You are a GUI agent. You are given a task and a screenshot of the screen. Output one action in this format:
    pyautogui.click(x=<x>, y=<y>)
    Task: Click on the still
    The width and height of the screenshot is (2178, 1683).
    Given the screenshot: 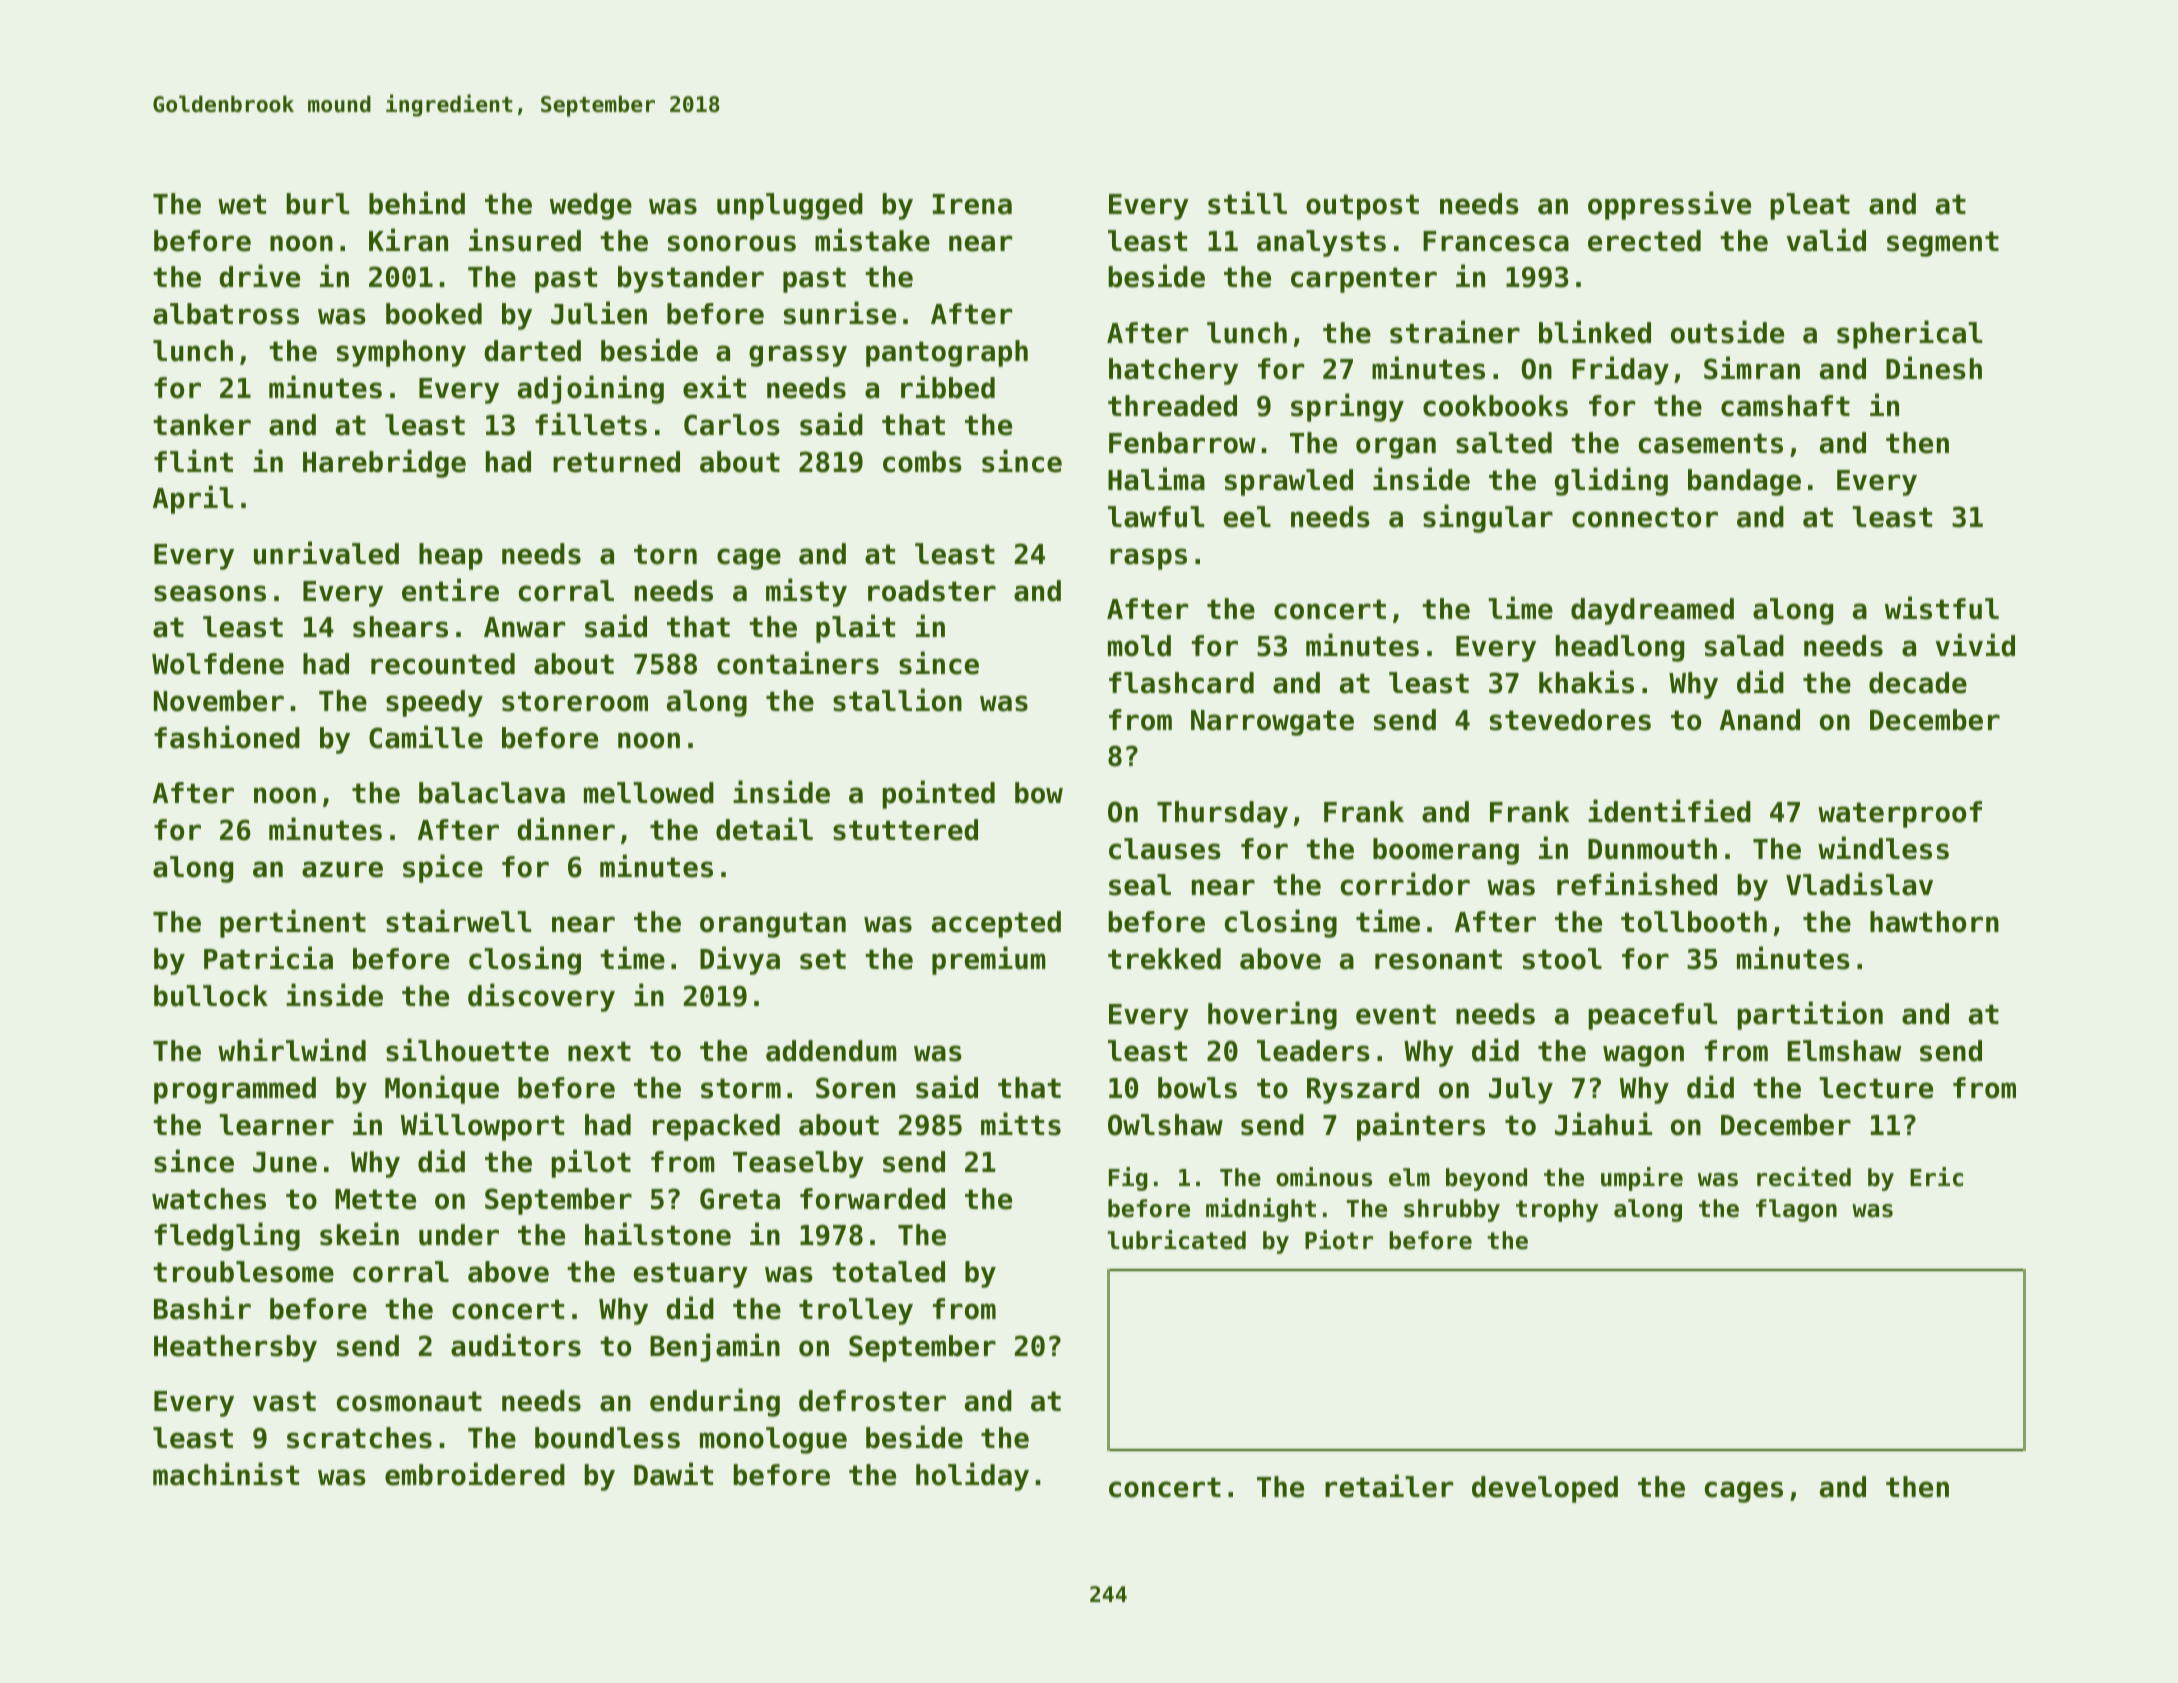 What is the action you would take?
    pyautogui.click(x=1247, y=203)
